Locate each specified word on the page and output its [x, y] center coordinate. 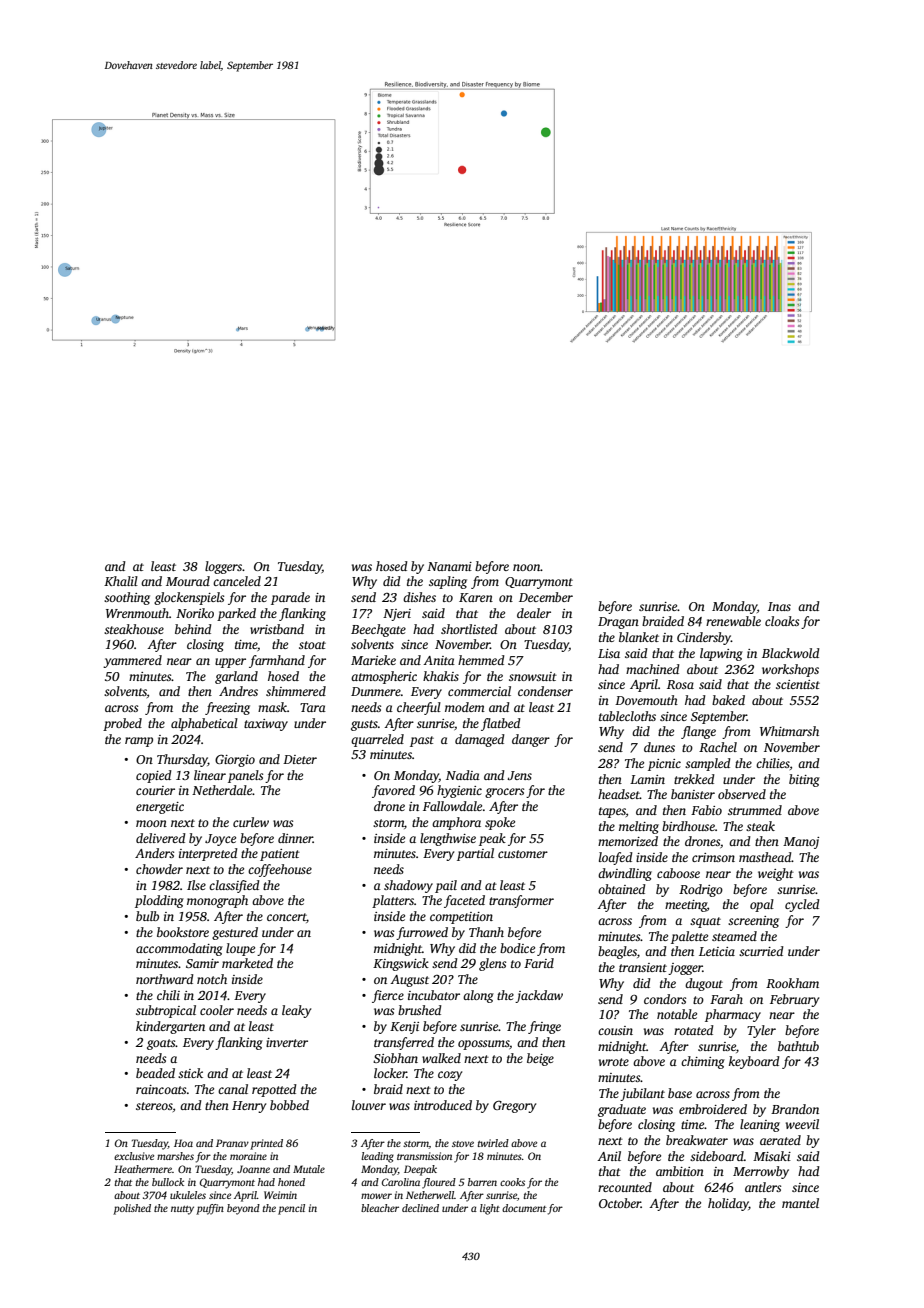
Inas [779, 606]
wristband [277, 629]
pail [446, 886]
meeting [686, 906]
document [524, 1208]
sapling [448, 582]
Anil [609, 1156]
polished [132, 1209]
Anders [154, 853]
